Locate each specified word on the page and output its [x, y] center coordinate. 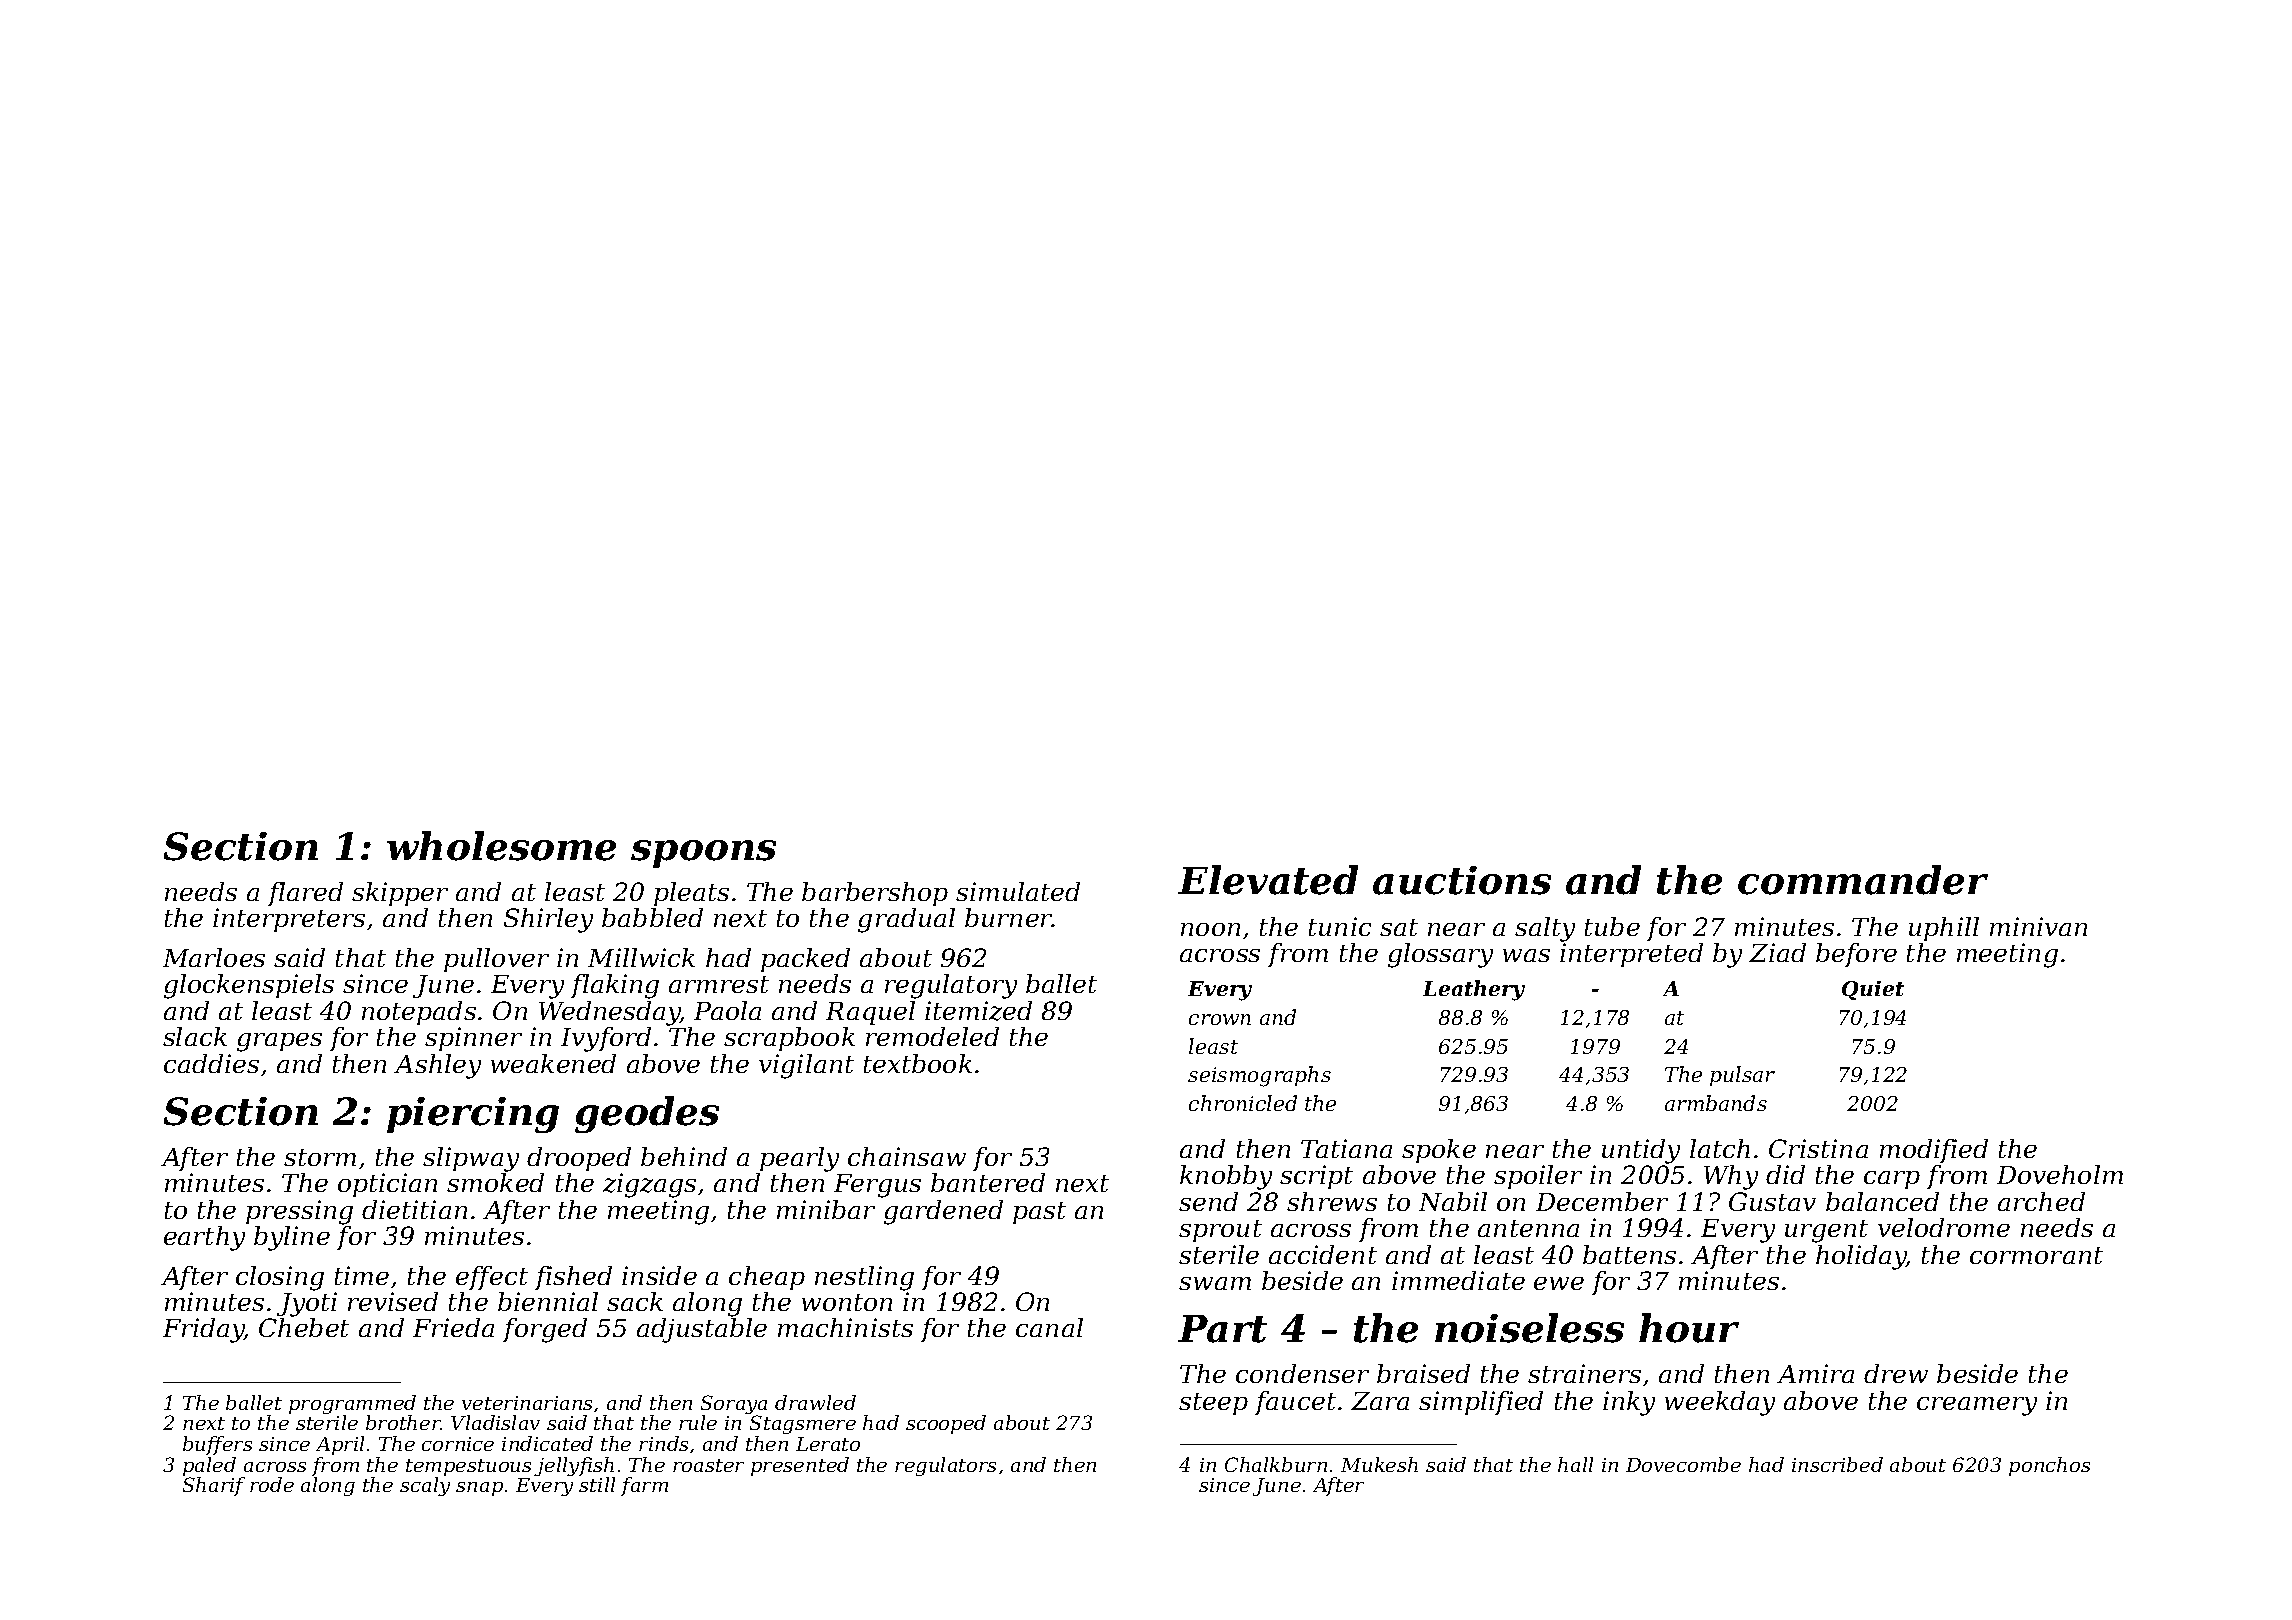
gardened [943, 1212]
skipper [400, 894]
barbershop [875, 894]
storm [320, 1157]
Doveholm [2060, 1174]
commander [1863, 880]
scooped [946, 1424]
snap [479, 1489]
